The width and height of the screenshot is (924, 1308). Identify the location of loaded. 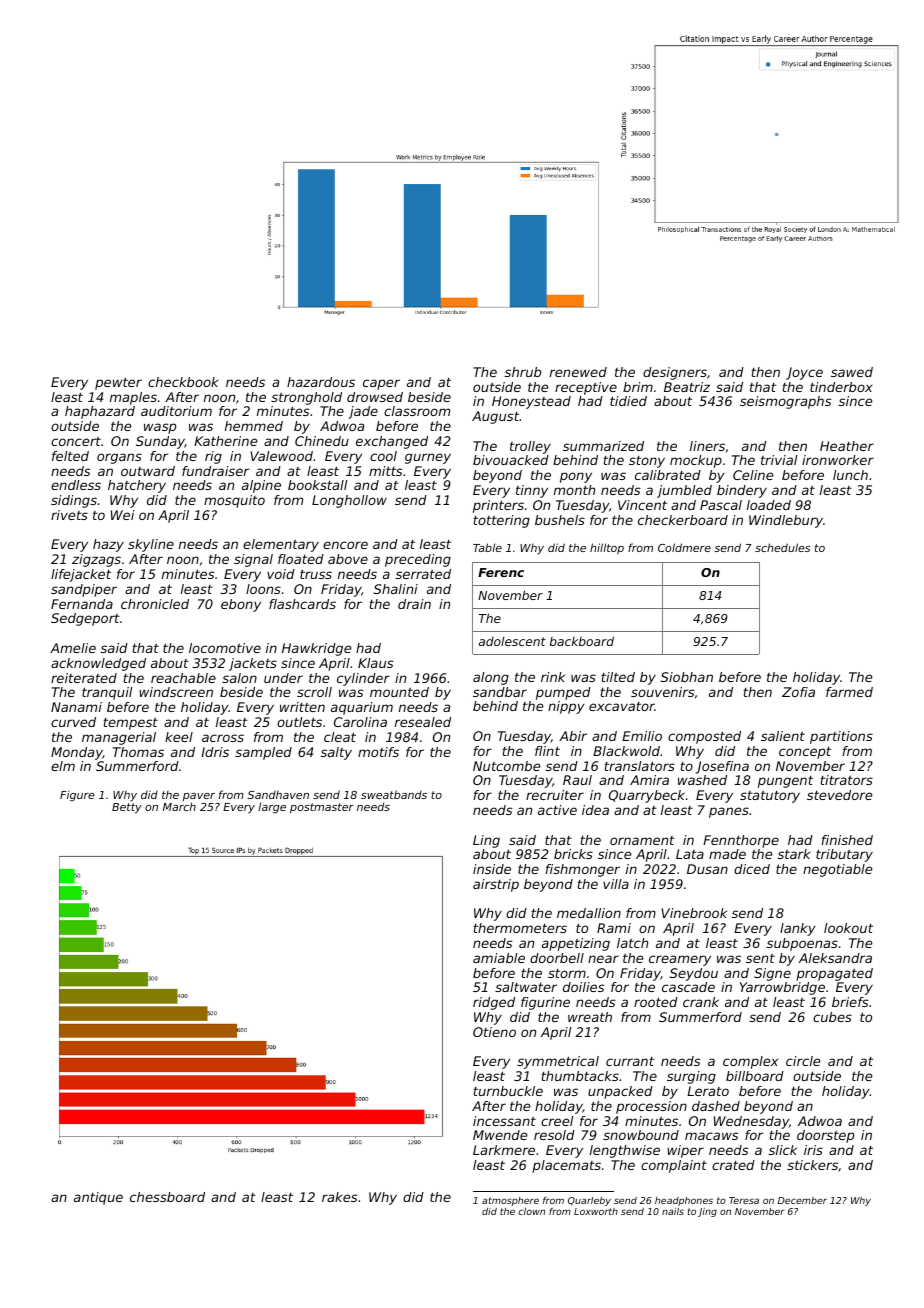
(769, 505).
